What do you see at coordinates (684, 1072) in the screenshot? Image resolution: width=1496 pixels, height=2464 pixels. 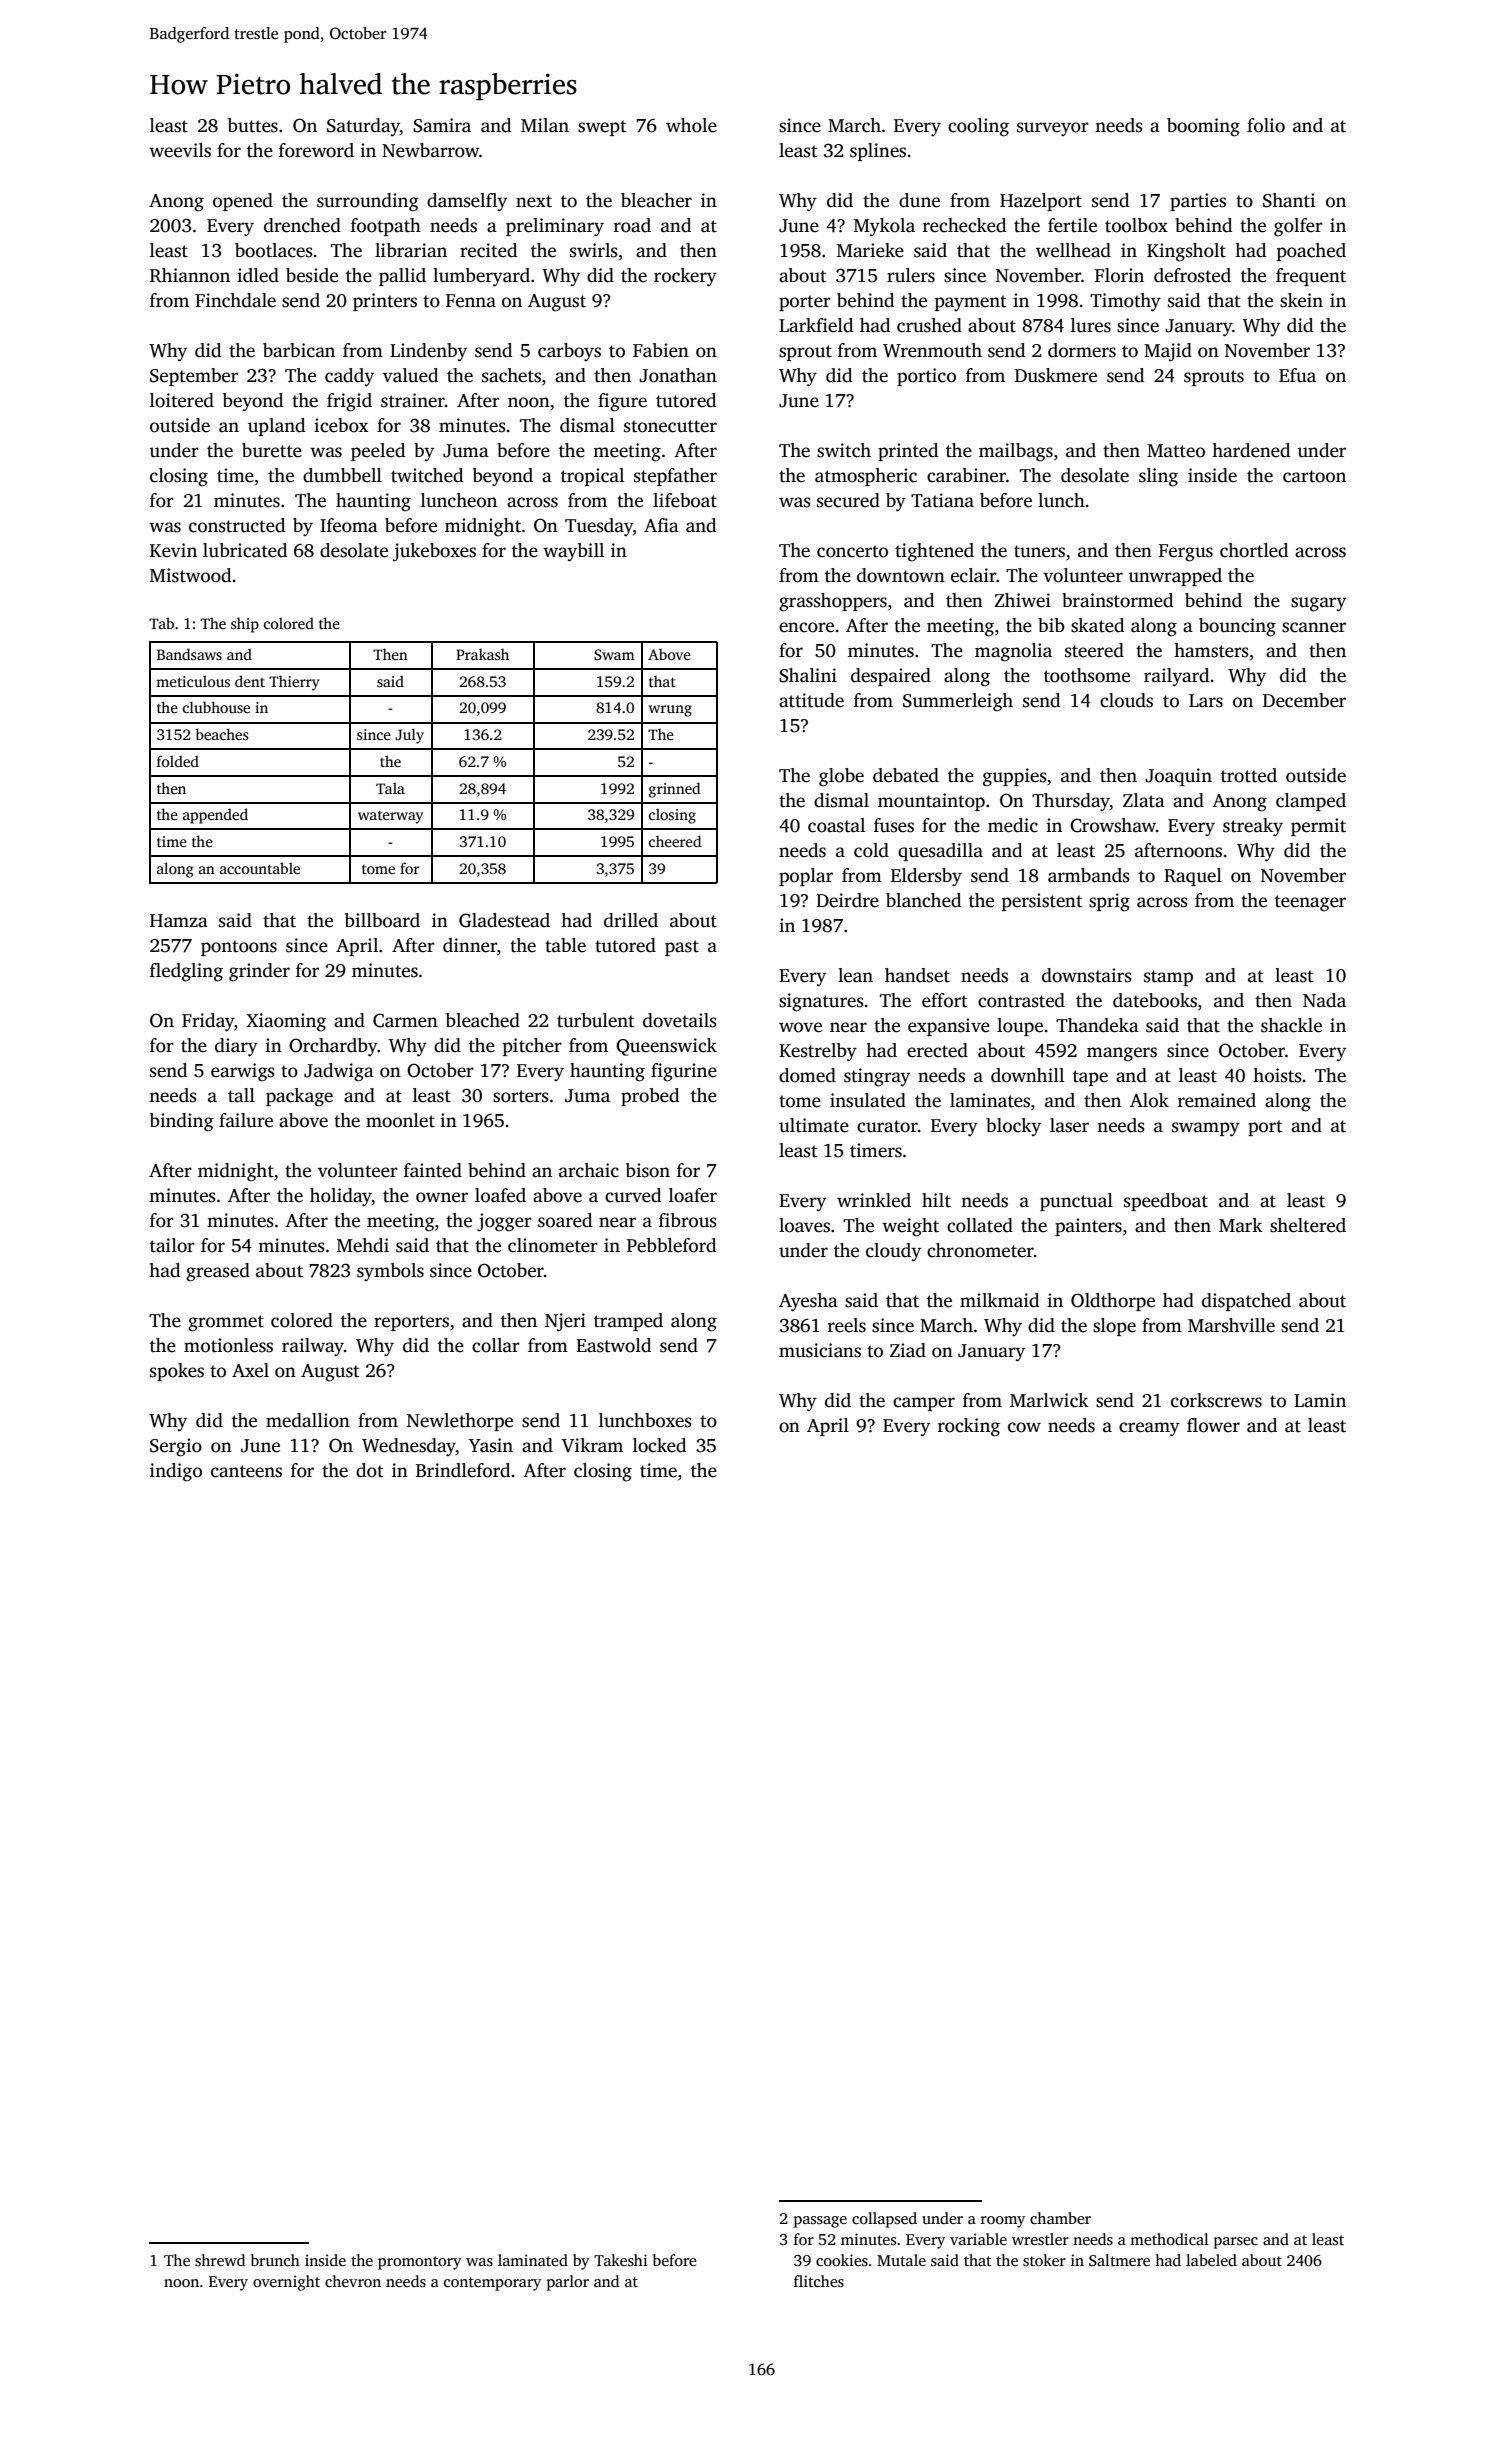 I see `figurine` at bounding box center [684, 1072].
